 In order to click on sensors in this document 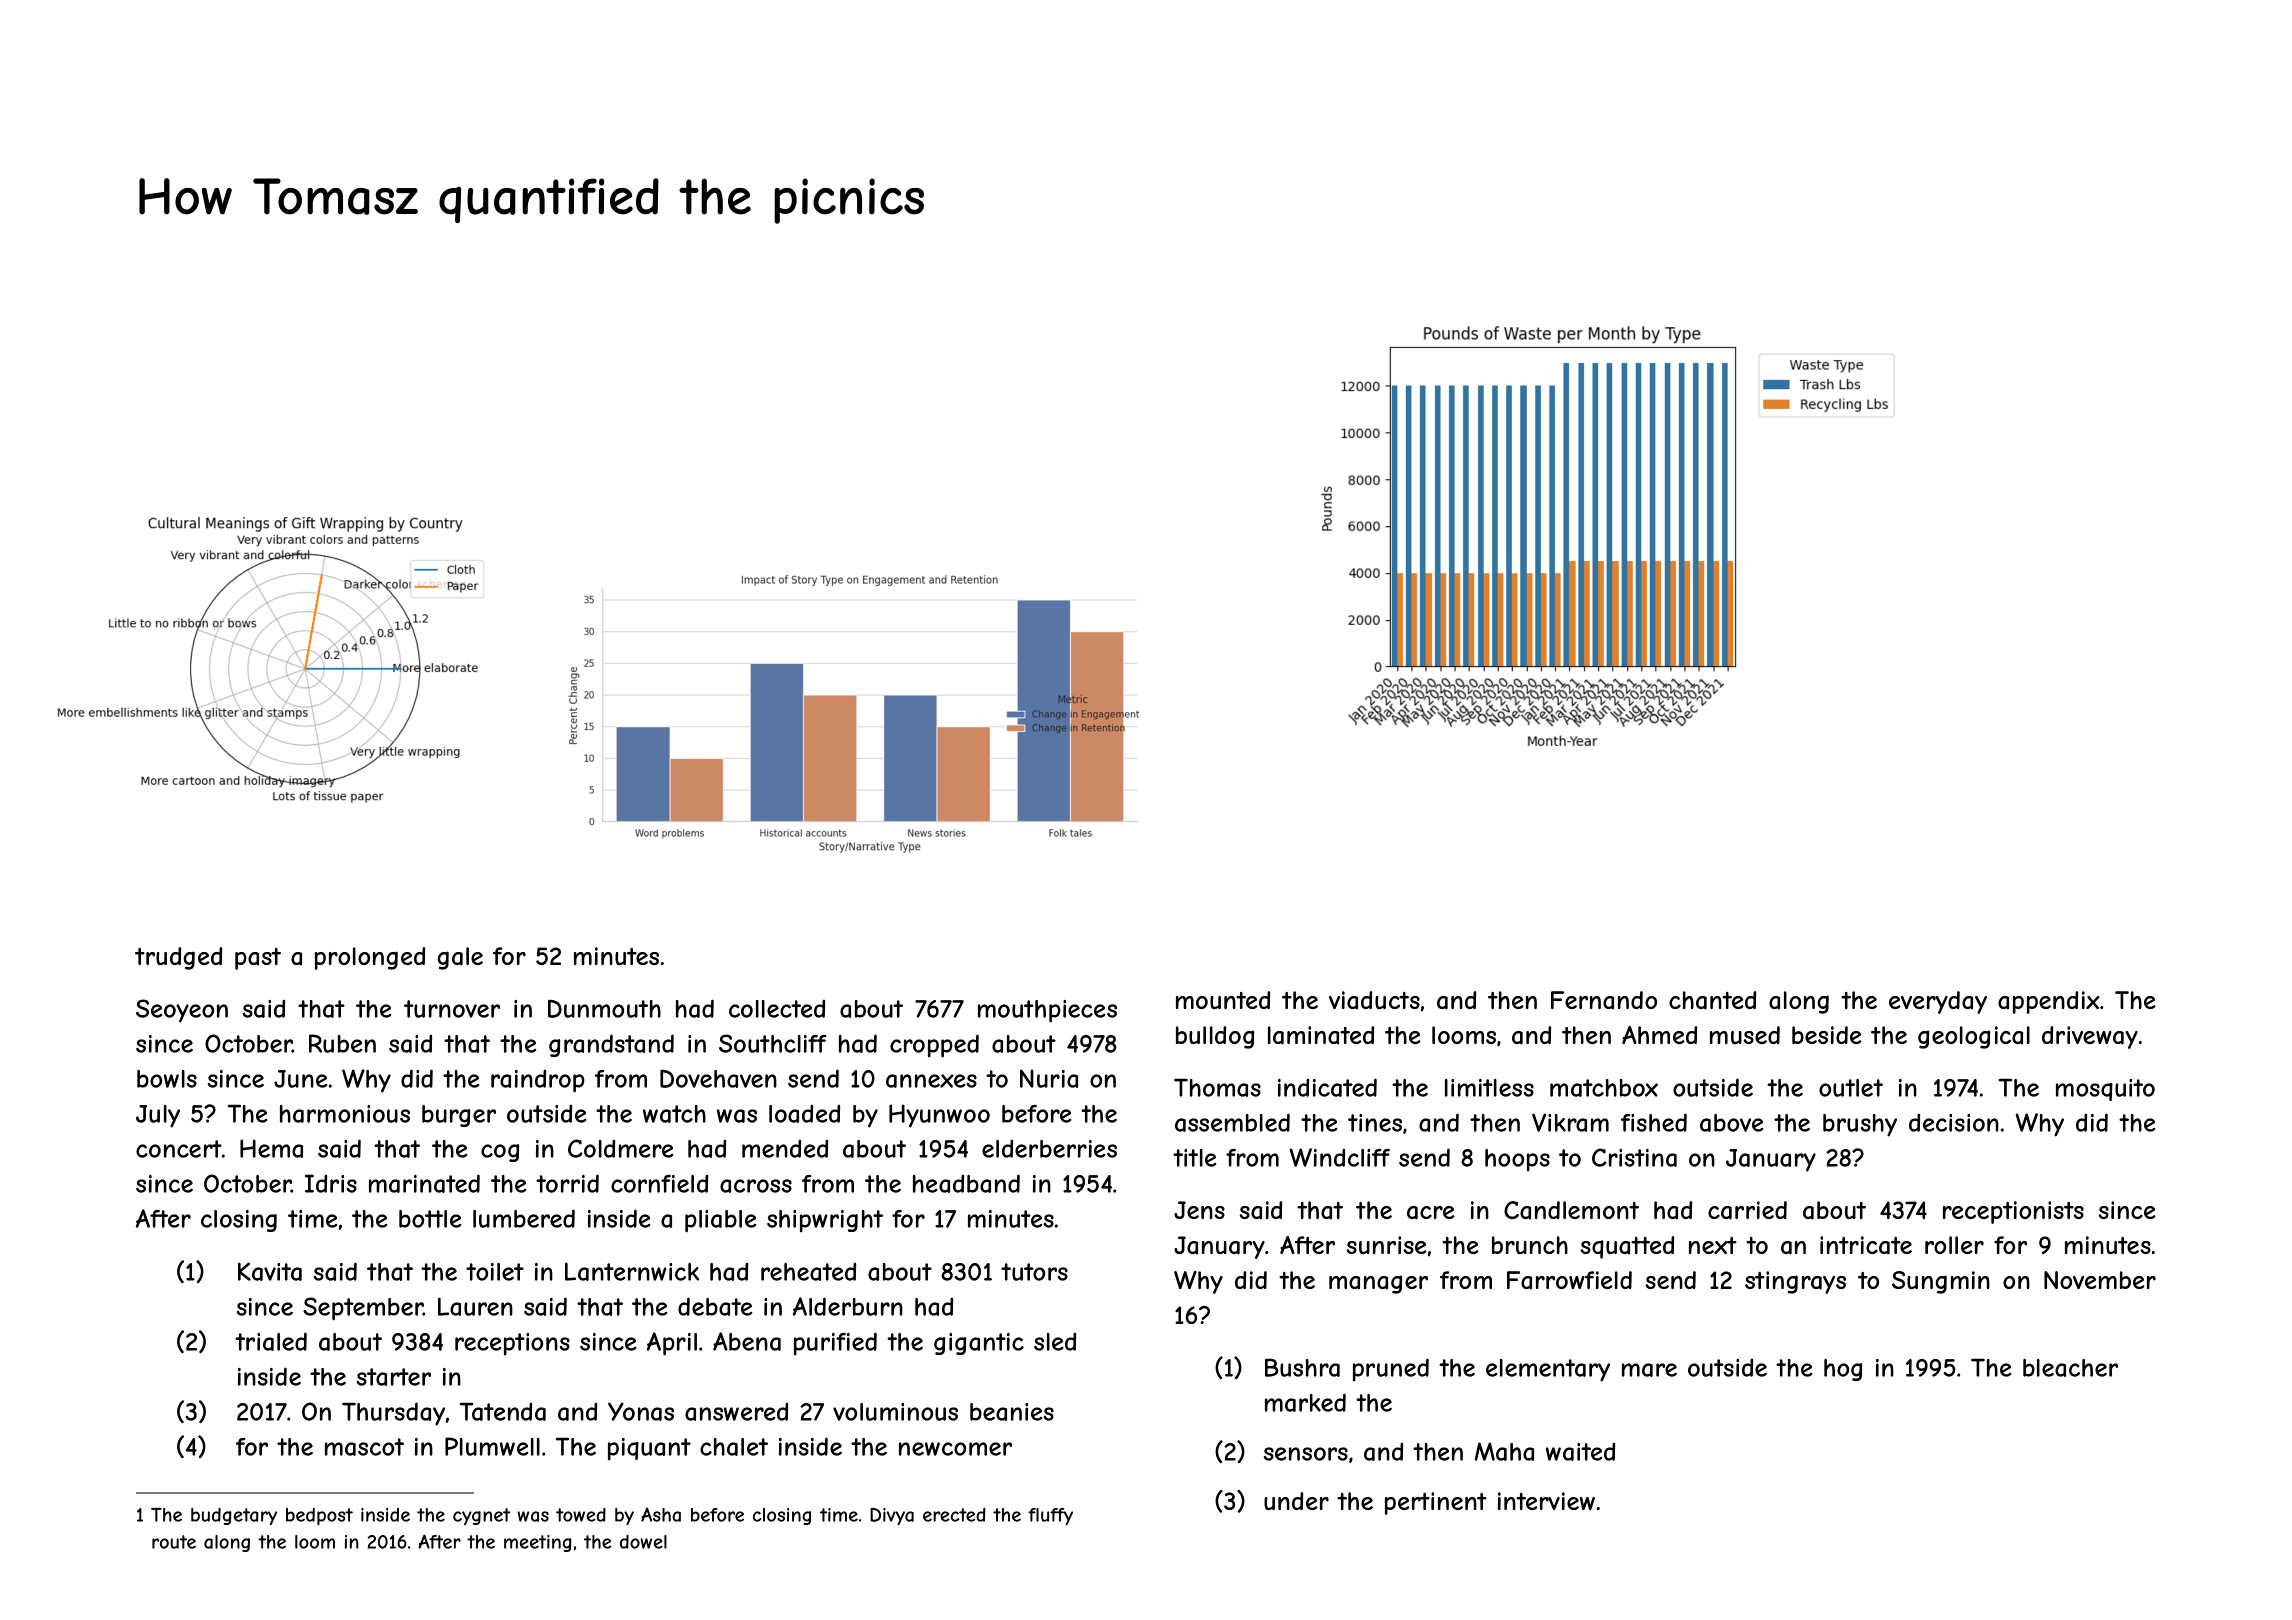, I will do `click(1306, 1454)`.
